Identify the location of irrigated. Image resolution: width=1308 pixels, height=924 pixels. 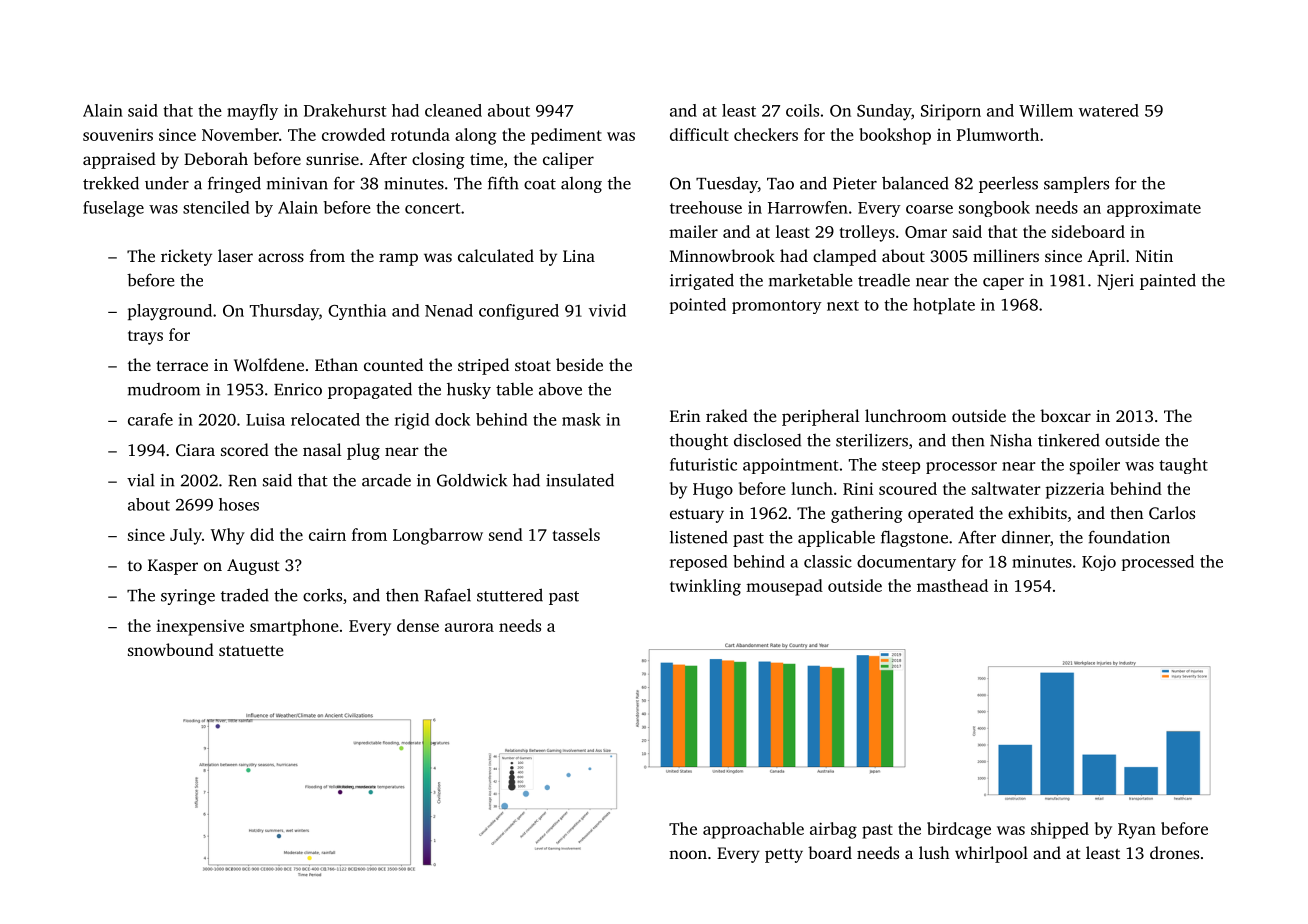
(702, 281).
